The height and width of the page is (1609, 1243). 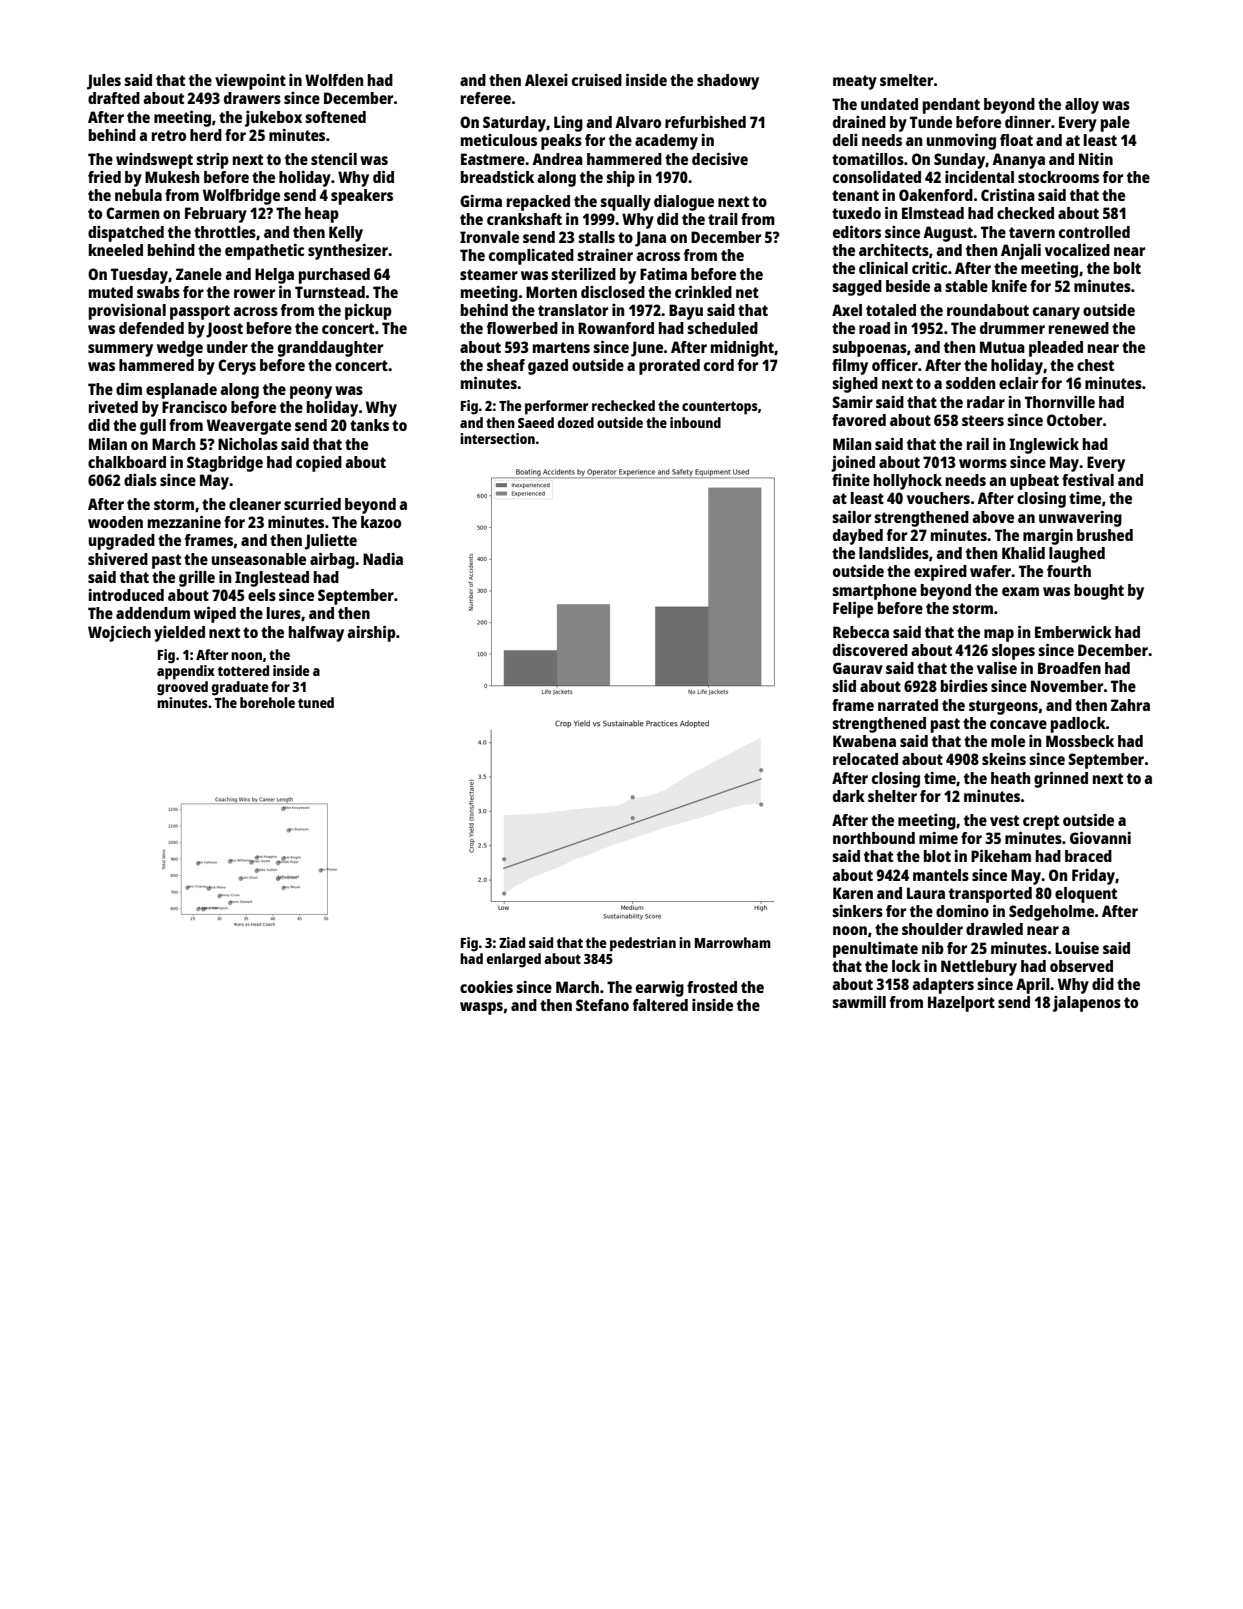 What do you see at coordinates (669, 367) in the page?
I see `prorated` at bounding box center [669, 367].
